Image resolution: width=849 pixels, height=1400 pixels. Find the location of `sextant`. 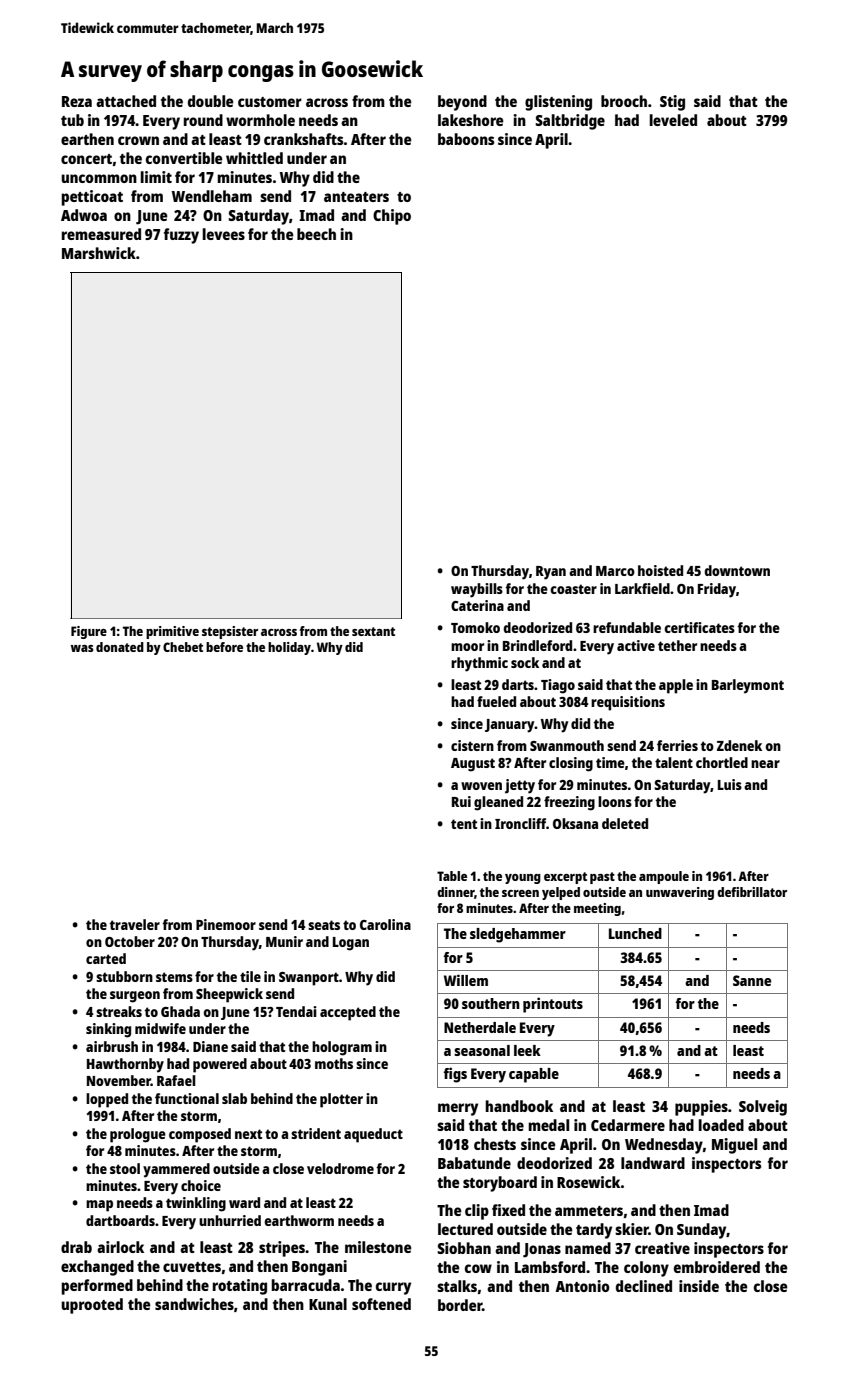

sextant is located at coordinates (373, 631).
